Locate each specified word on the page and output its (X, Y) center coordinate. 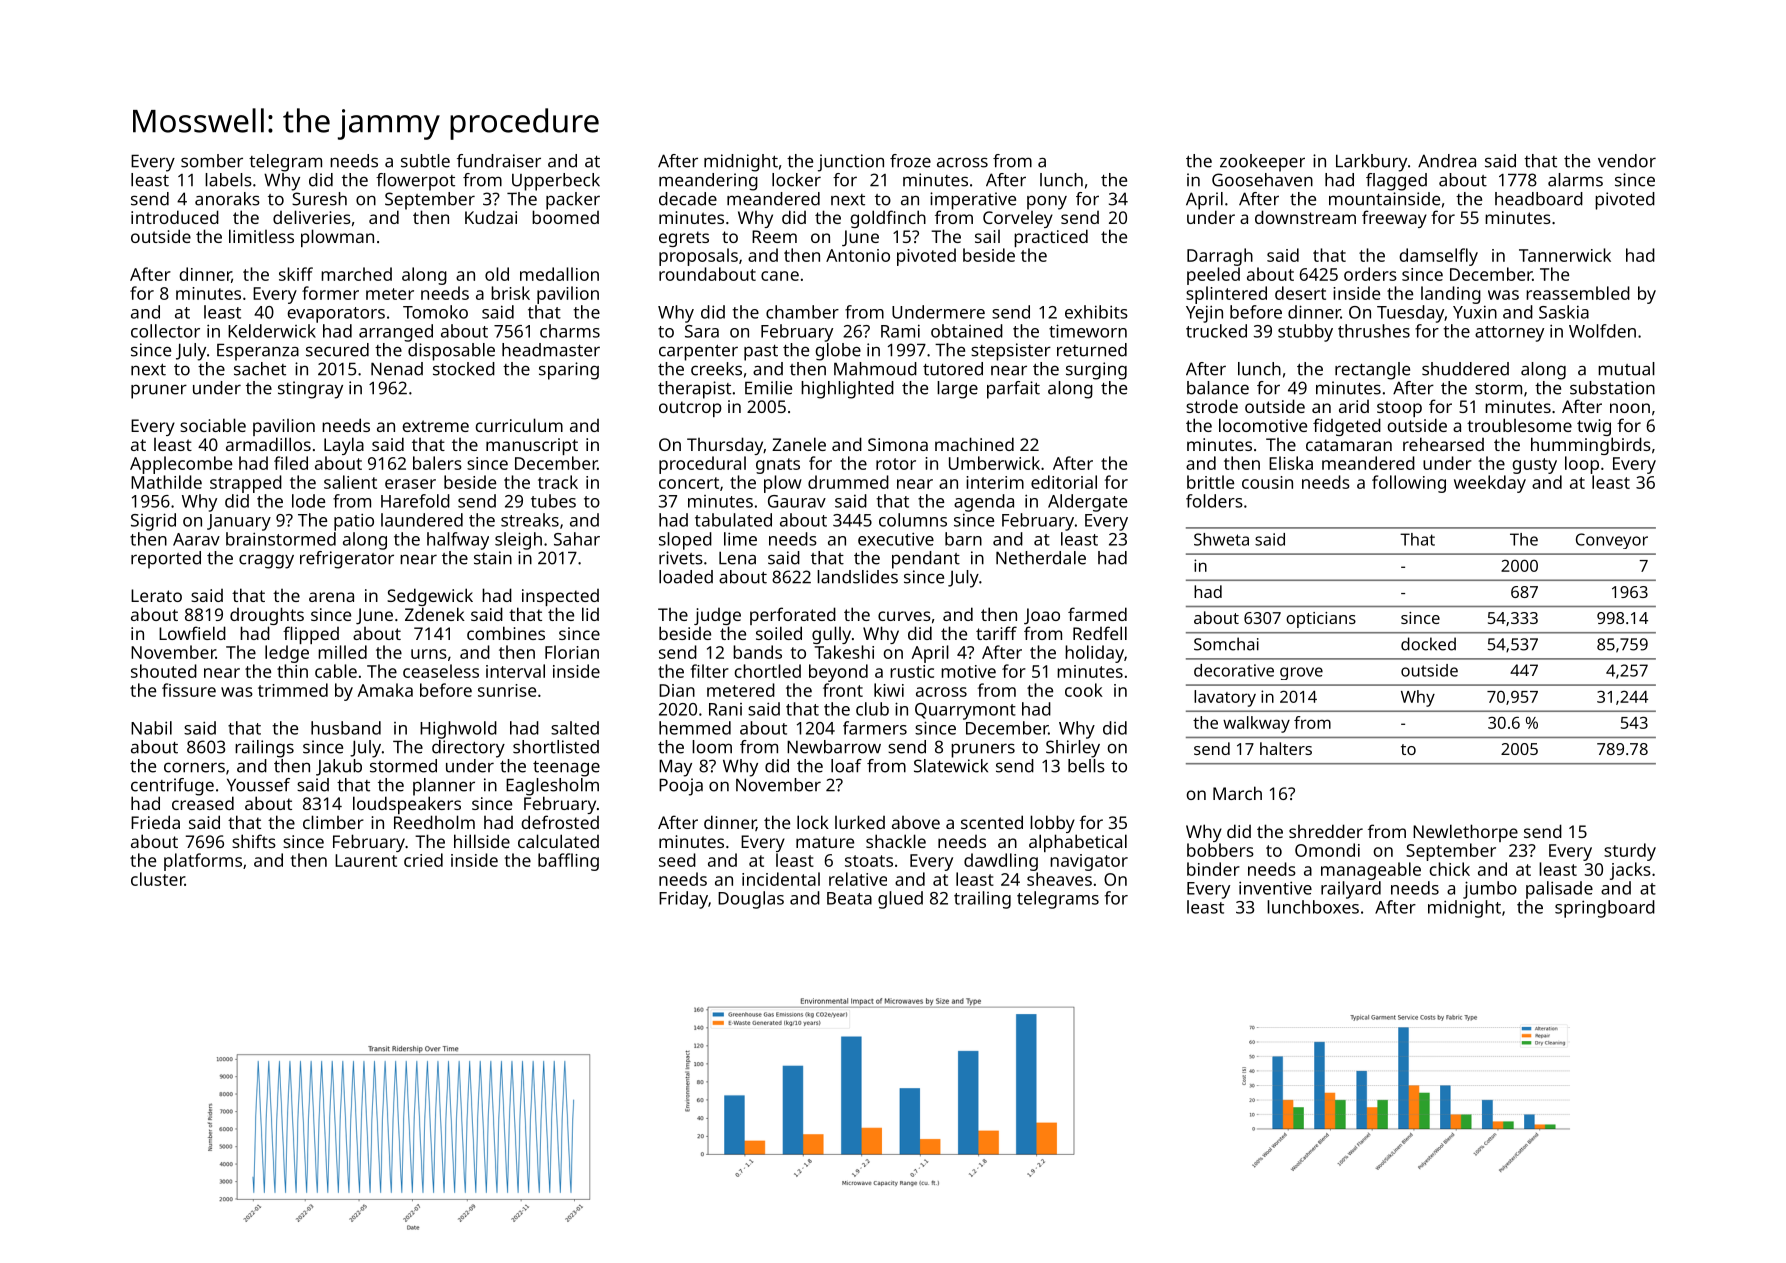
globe (838, 352)
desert (1300, 293)
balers (437, 463)
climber (333, 822)
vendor (1627, 161)
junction (851, 163)
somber (212, 161)
